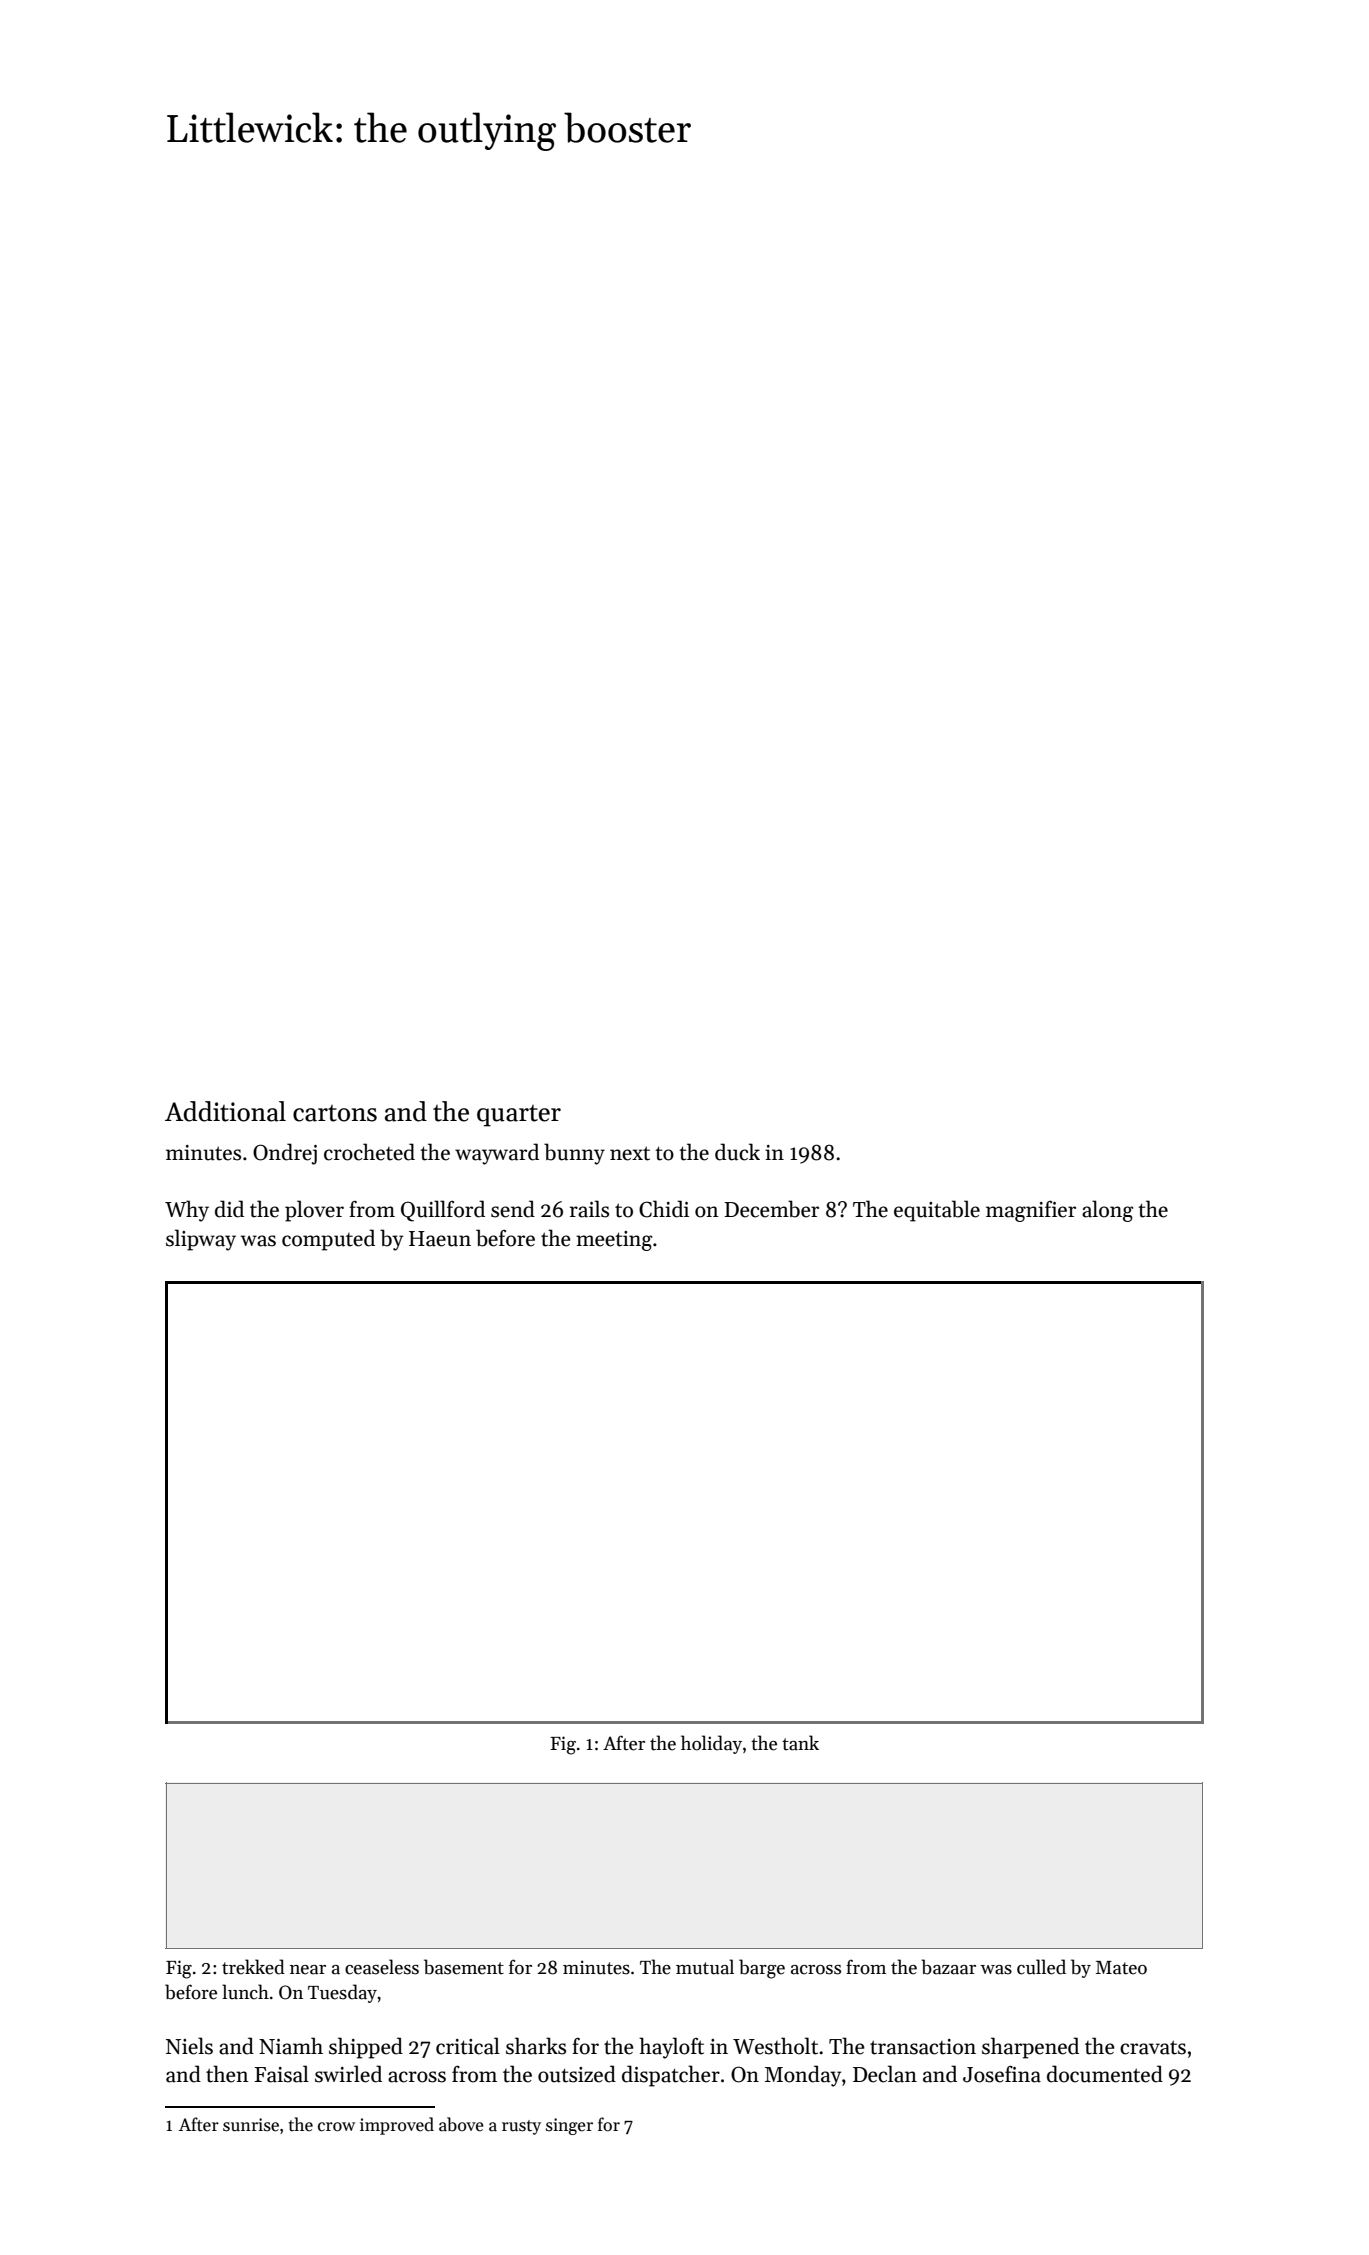  What do you see at coordinates (711, 1744) in the page?
I see `holiday` at bounding box center [711, 1744].
